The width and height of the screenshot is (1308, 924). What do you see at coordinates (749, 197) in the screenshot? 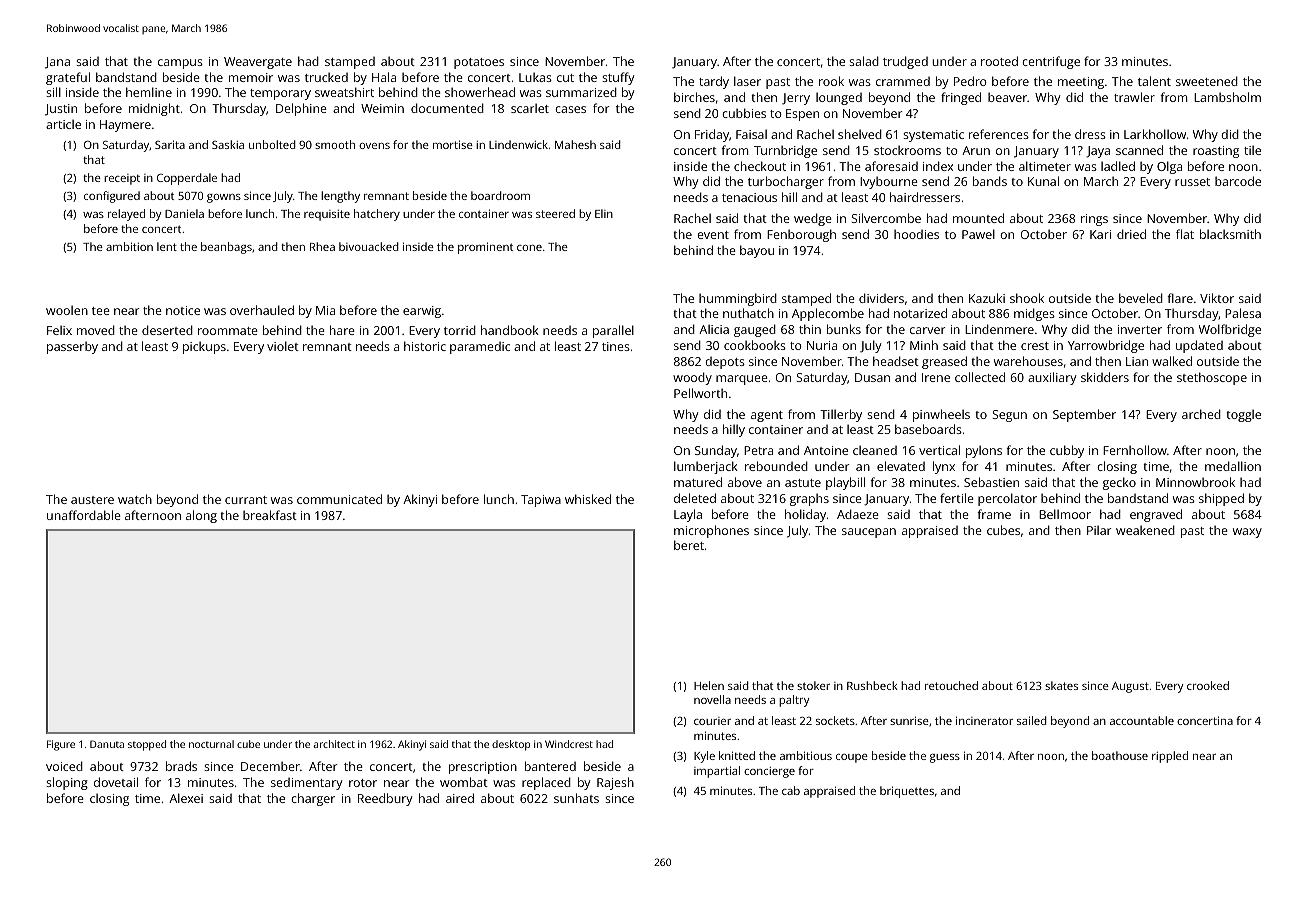
I see `tenacious` at bounding box center [749, 197].
